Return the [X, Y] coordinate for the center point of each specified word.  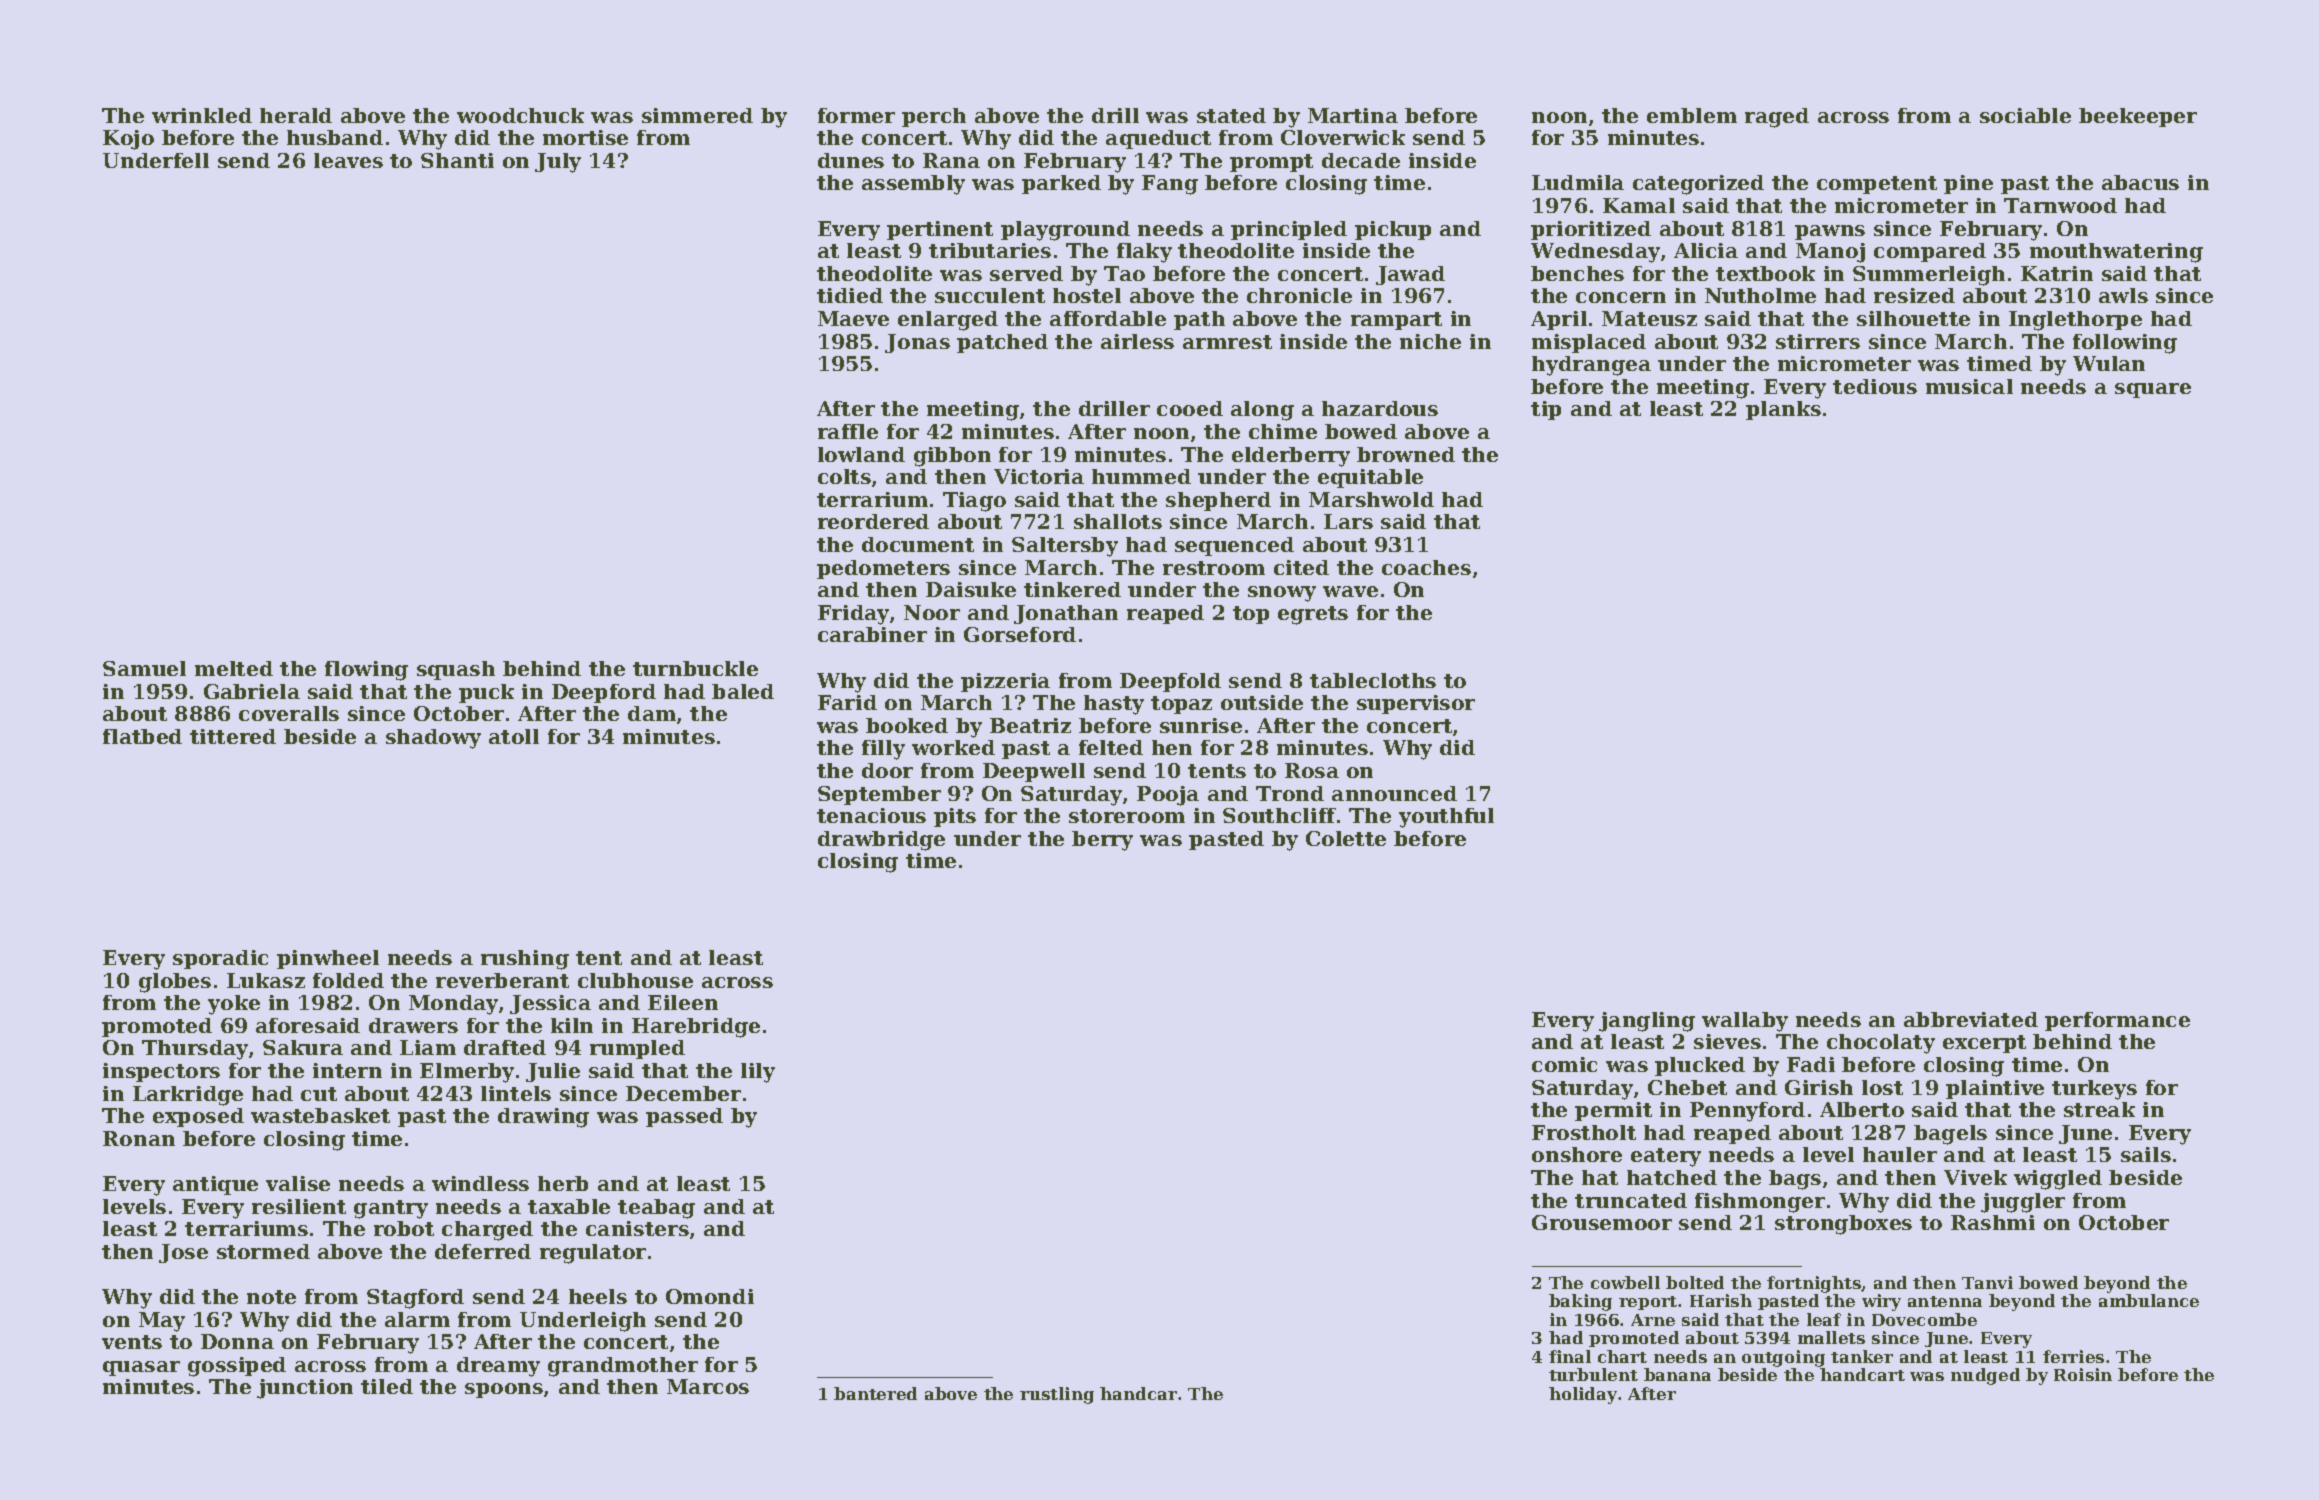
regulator [593, 1254]
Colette [1346, 838]
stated [1231, 115]
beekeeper [2138, 117]
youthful [1446, 818]
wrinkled [202, 115]
